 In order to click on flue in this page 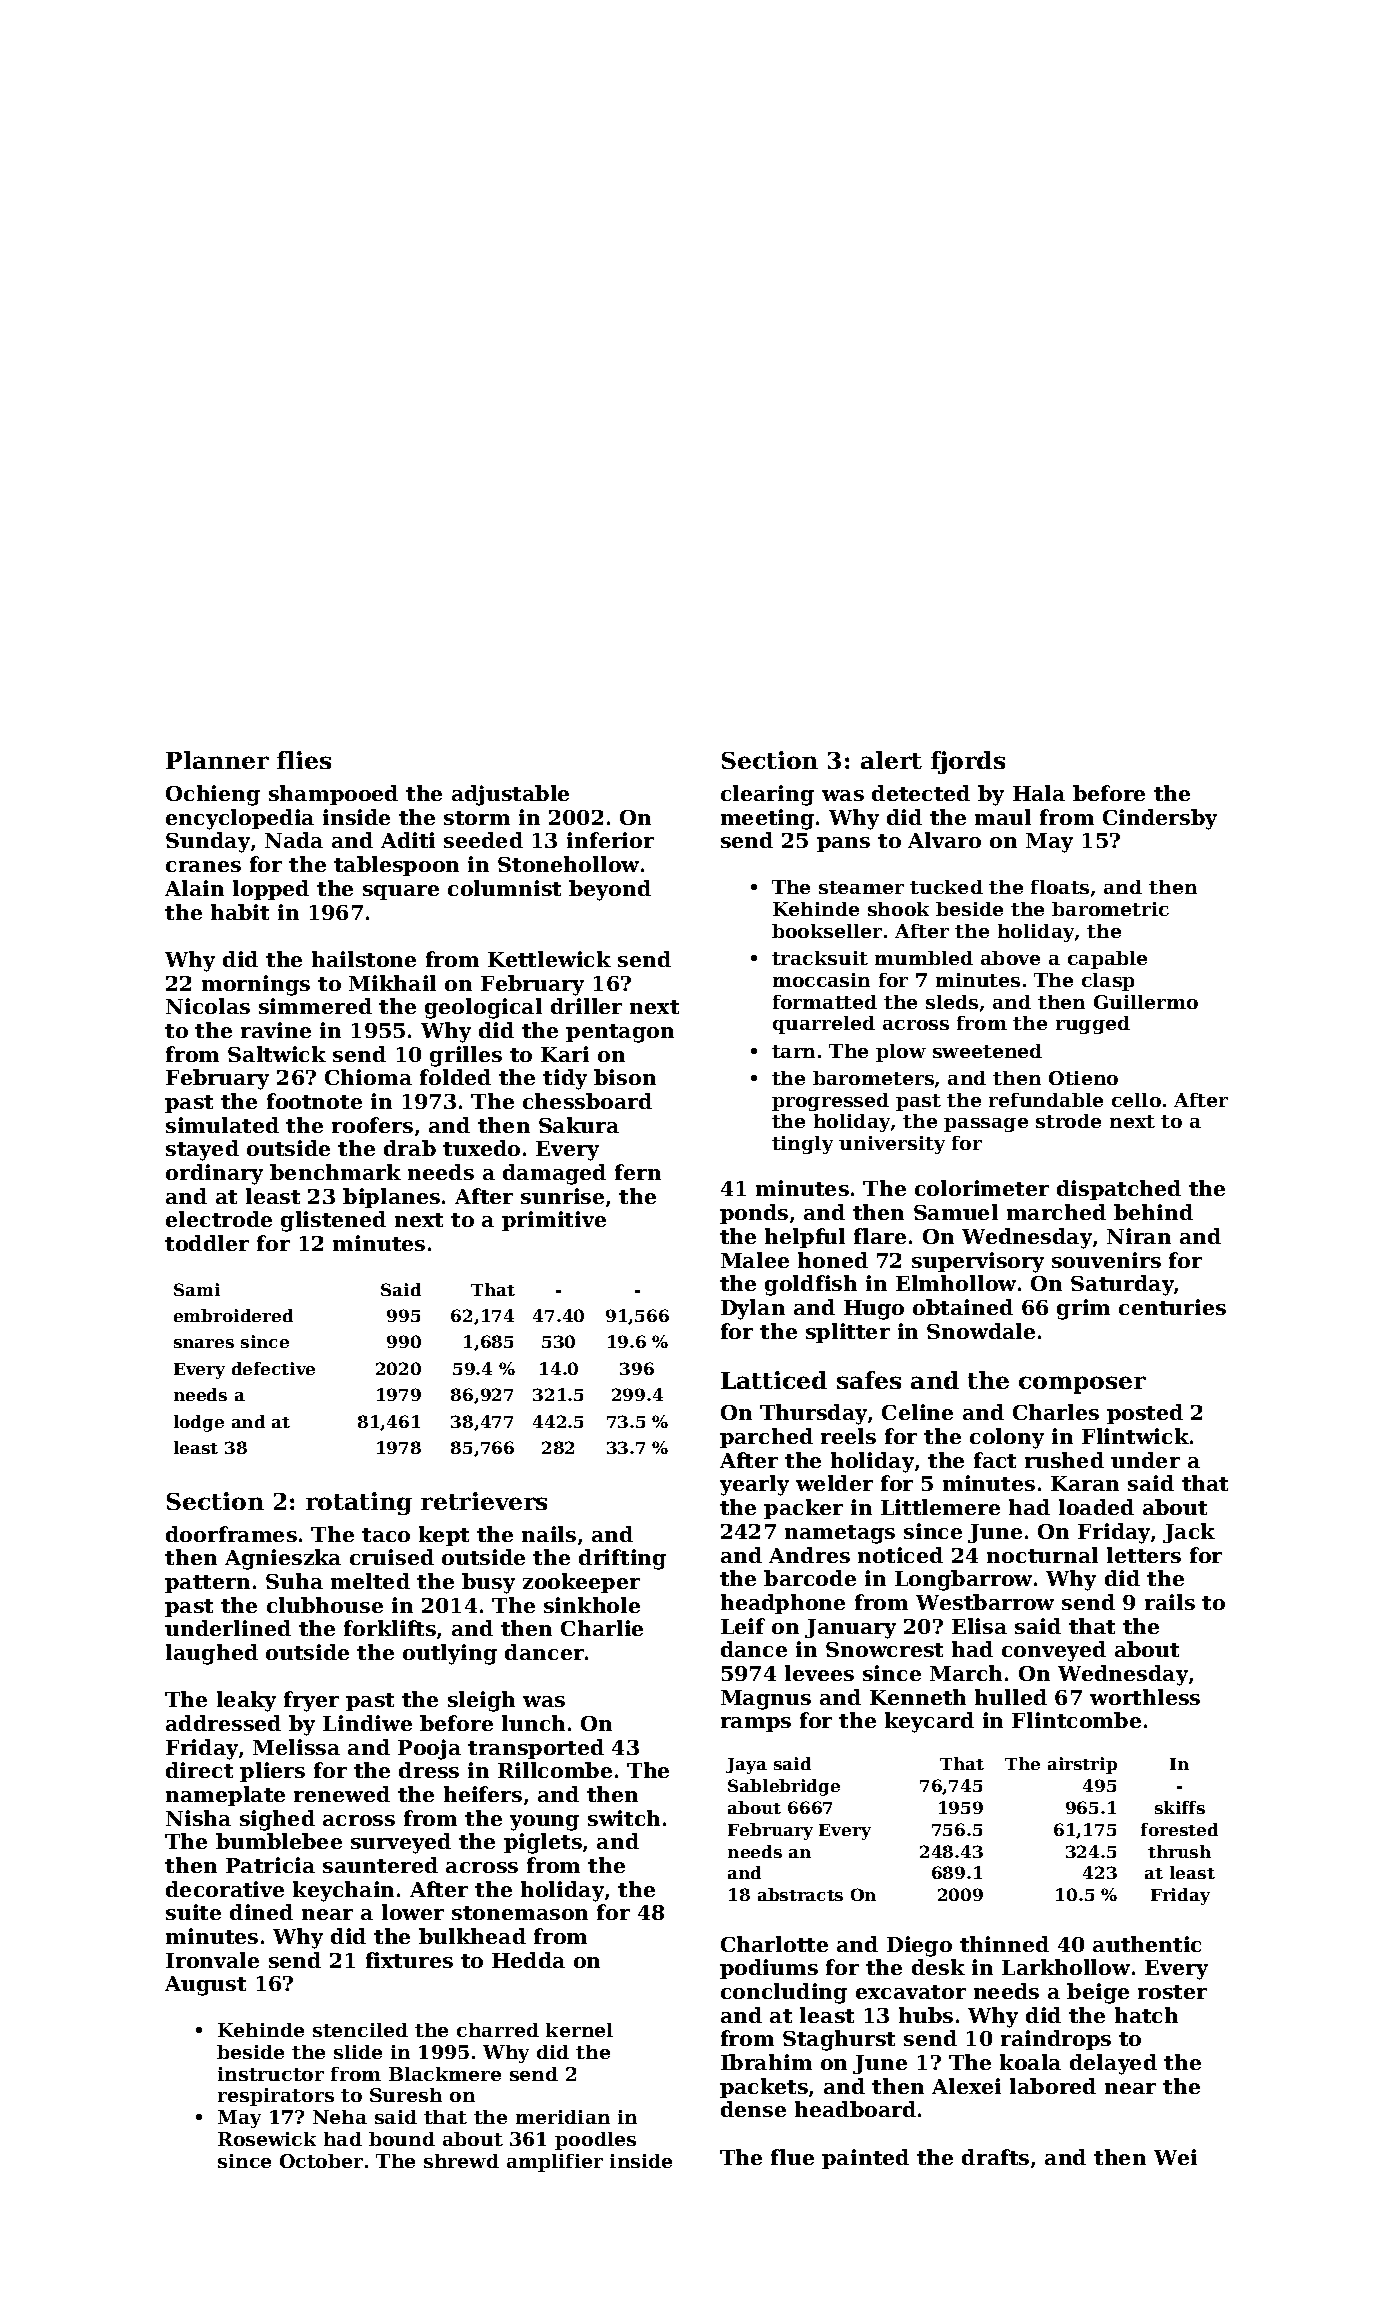, I will do `click(792, 2157)`.
